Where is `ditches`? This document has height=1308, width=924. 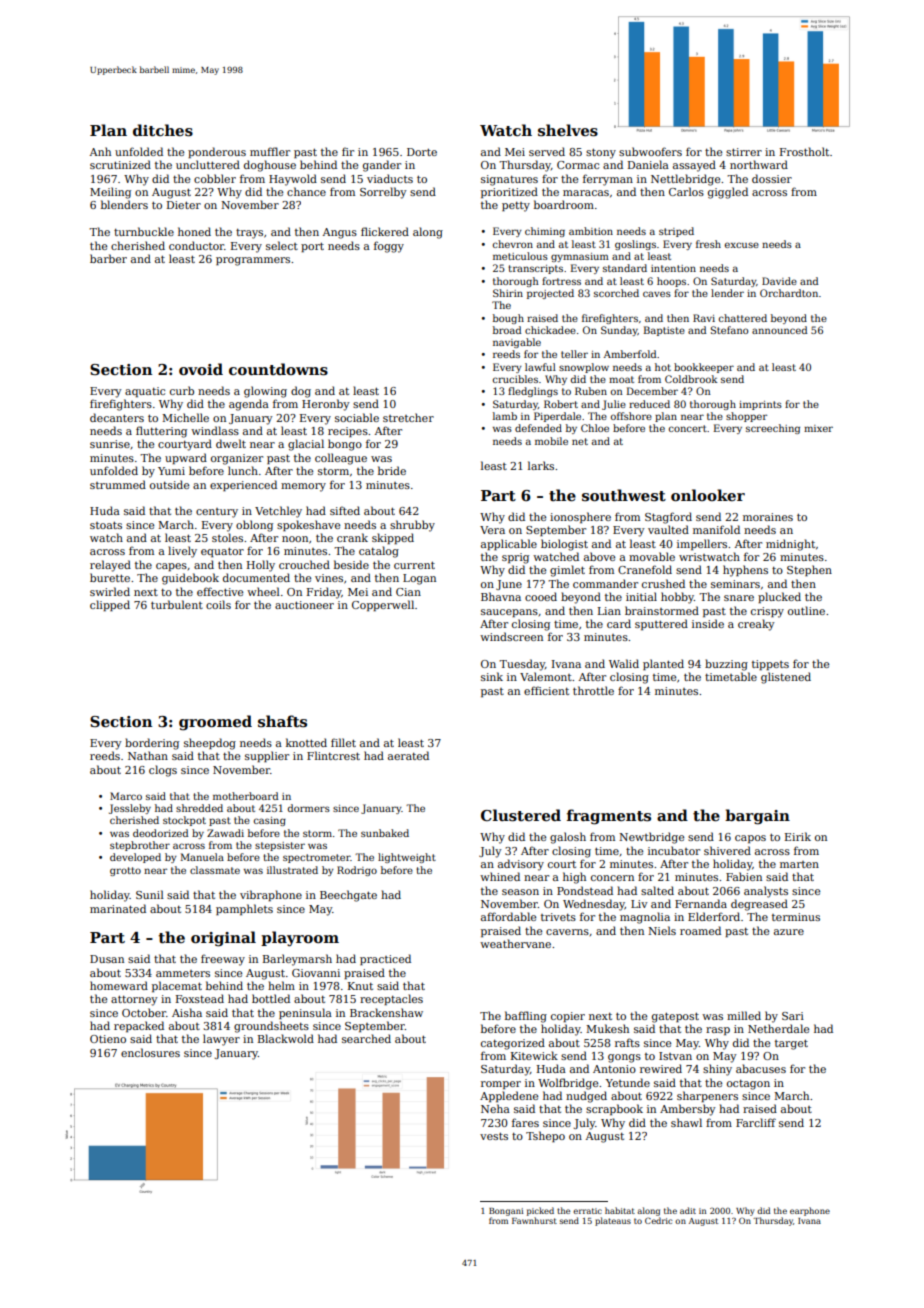 ditches is located at coordinates (163, 130).
